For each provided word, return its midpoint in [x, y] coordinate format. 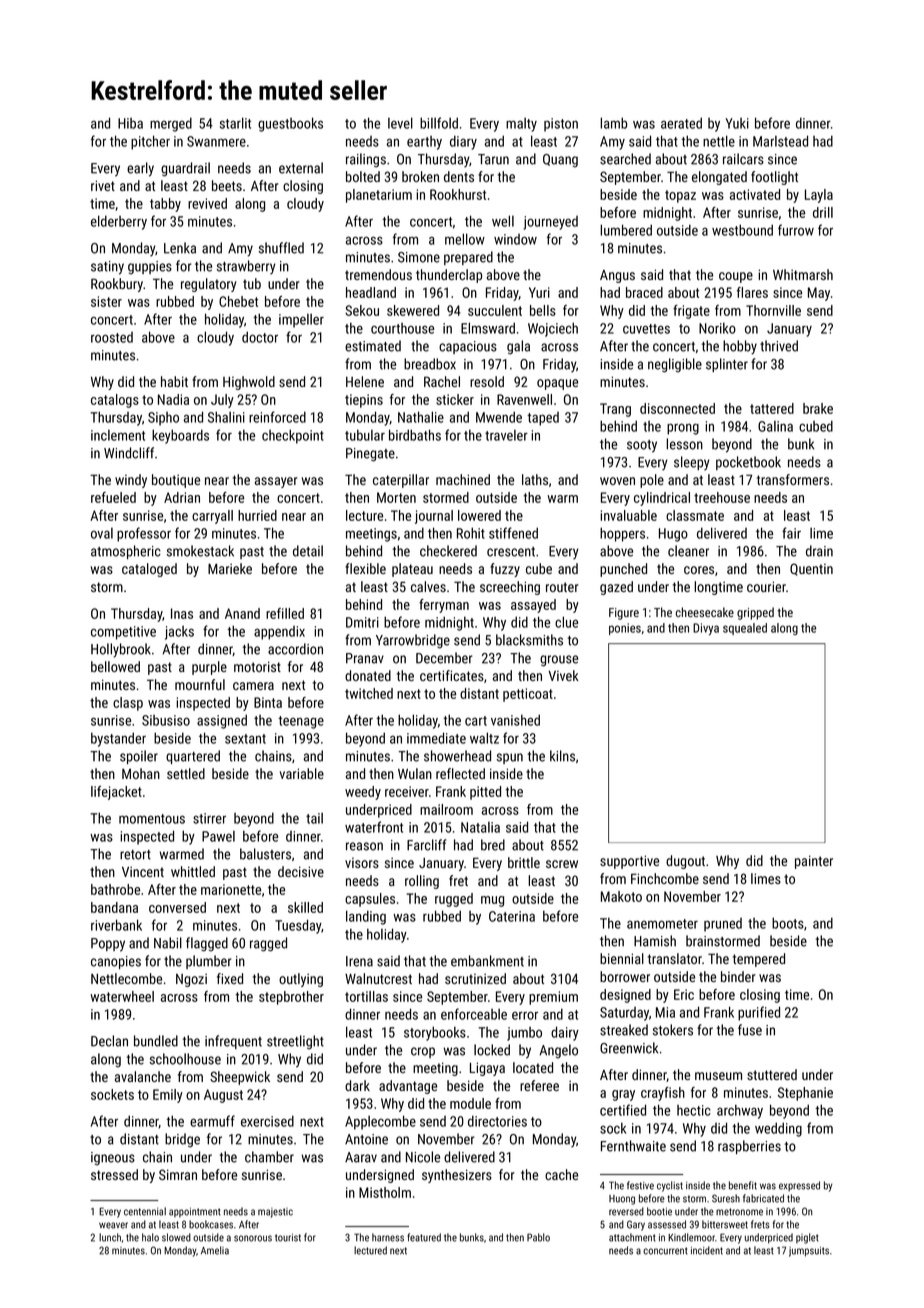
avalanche [143, 1076]
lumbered [626, 230]
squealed [745, 629]
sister [106, 301]
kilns [562, 756]
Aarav [361, 1157]
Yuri [539, 292]
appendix [279, 633]
